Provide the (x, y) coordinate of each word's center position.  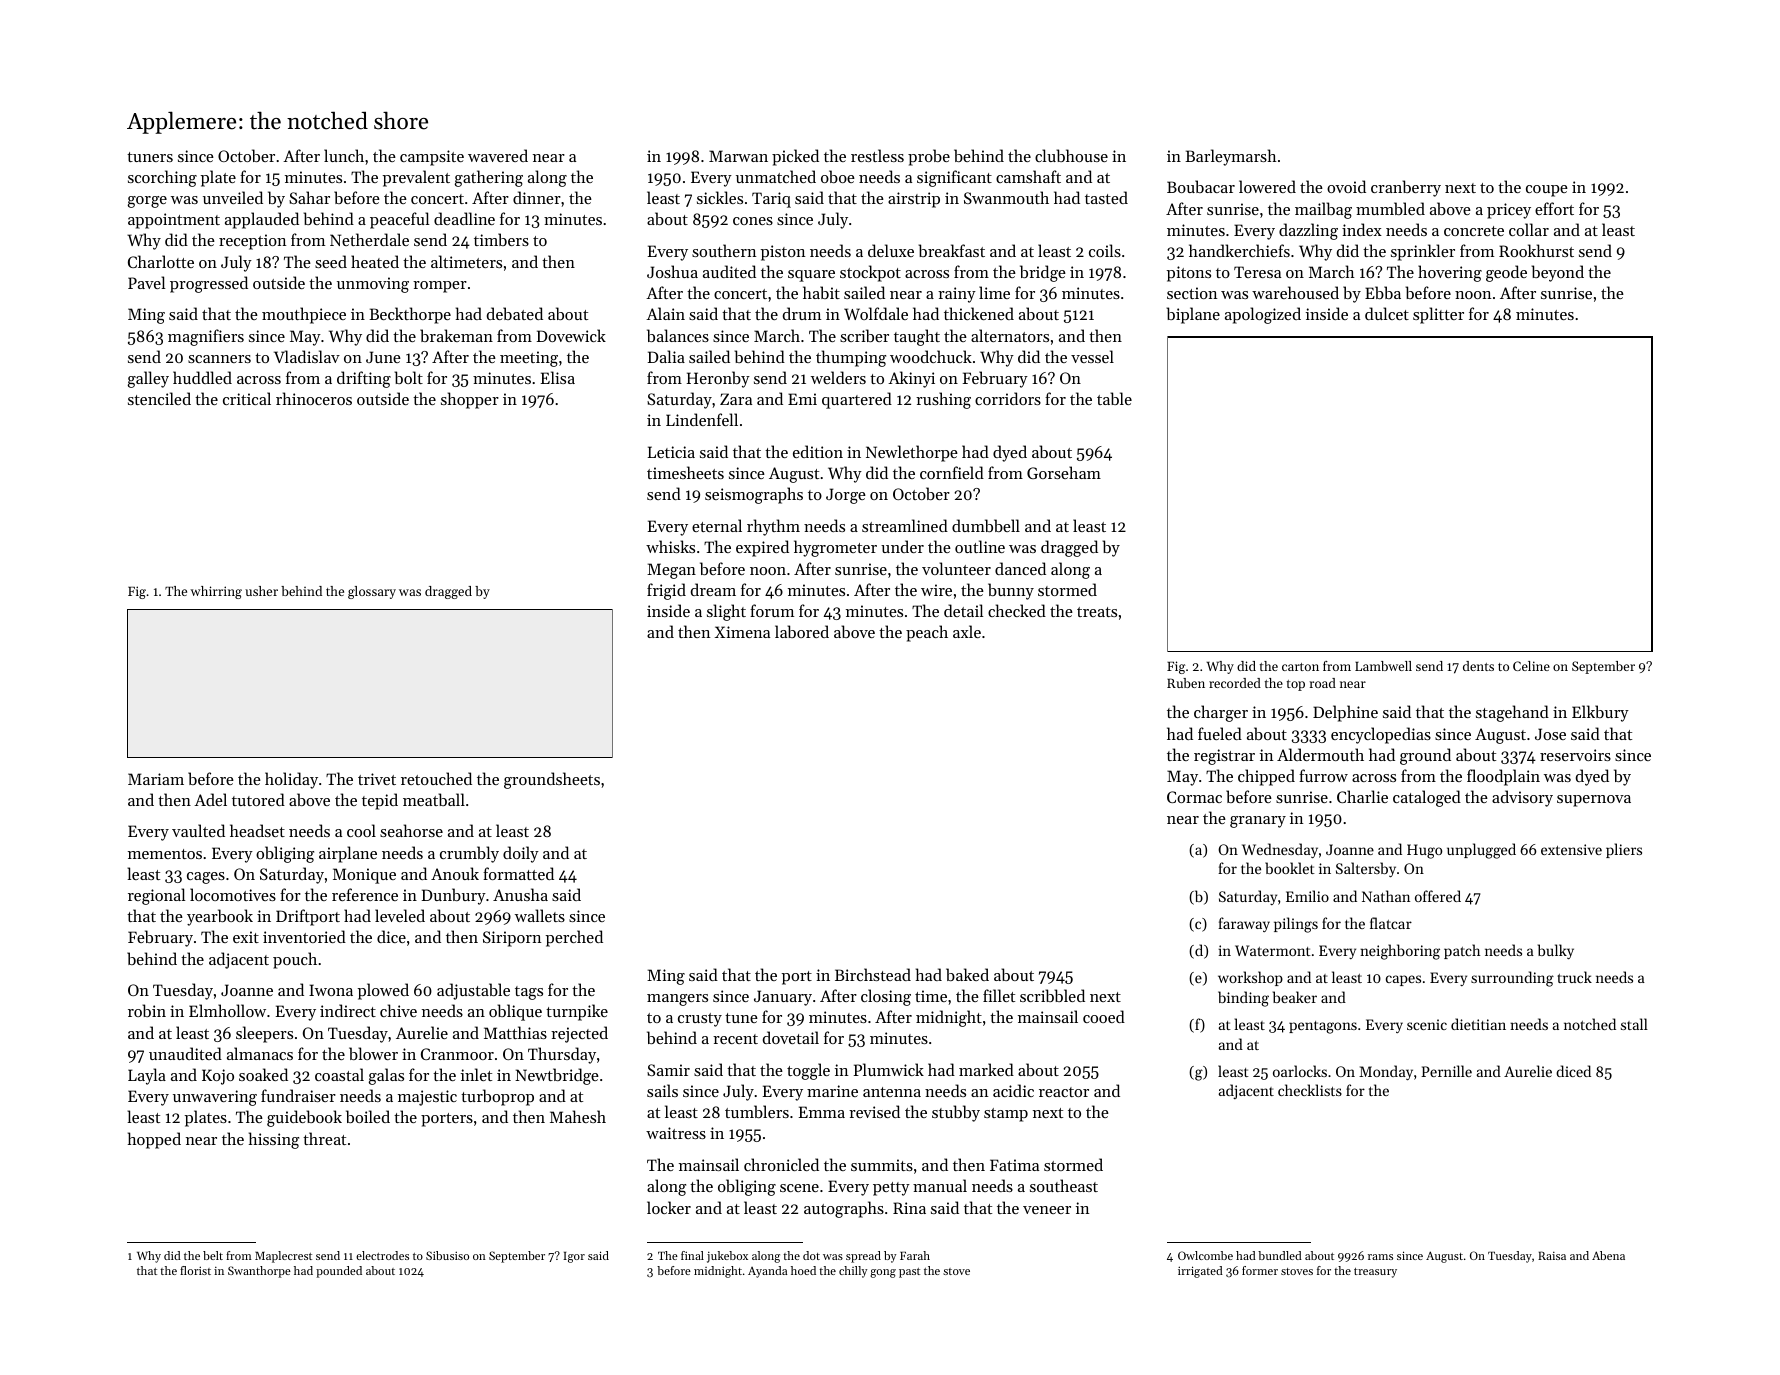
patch (1462, 951)
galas (386, 1076)
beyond (1557, 273)
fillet (999, 995)
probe (929, 157)
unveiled (233, 197)
